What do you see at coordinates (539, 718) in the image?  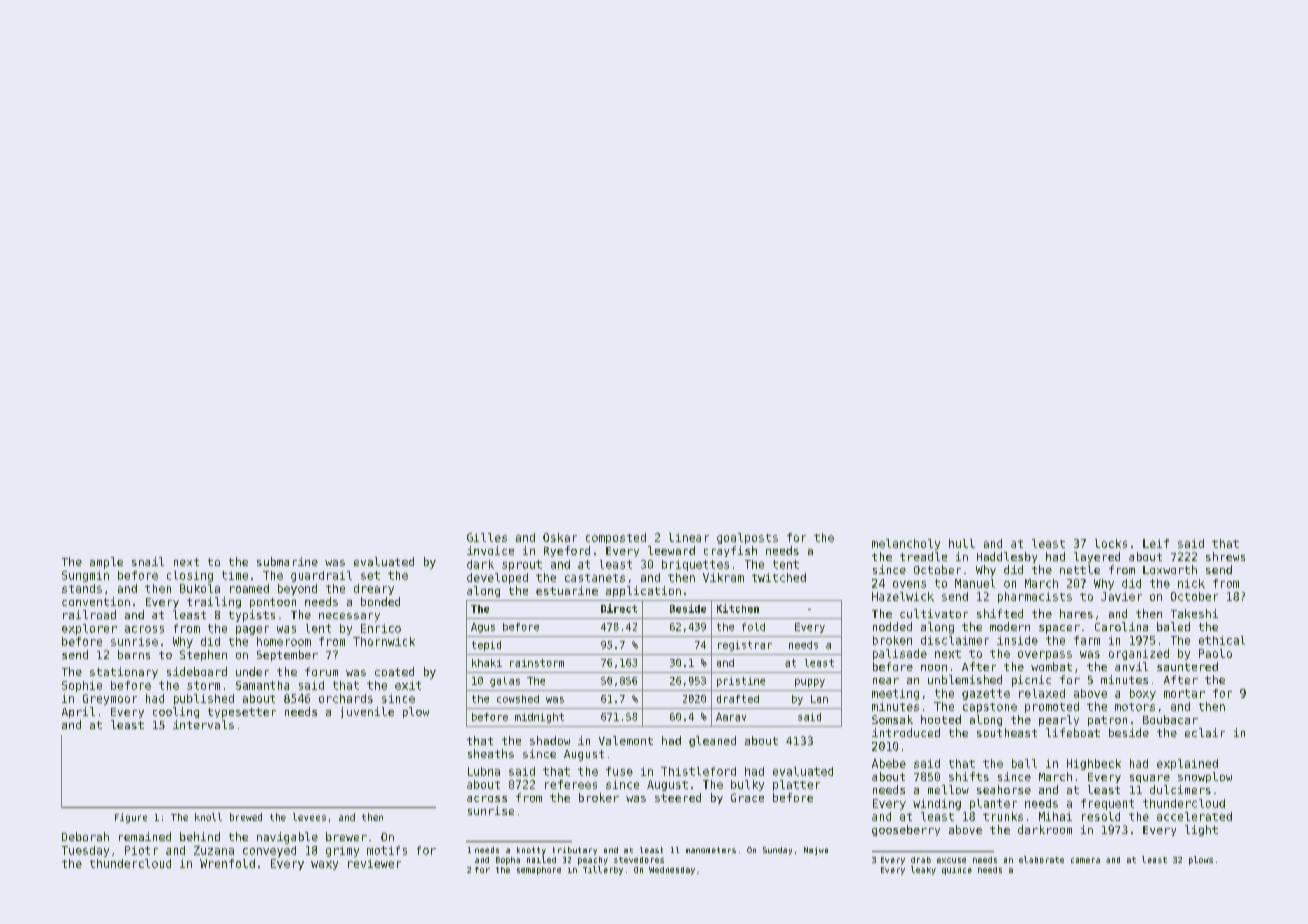 I see `midnight` at bounding box center [539, 718].
